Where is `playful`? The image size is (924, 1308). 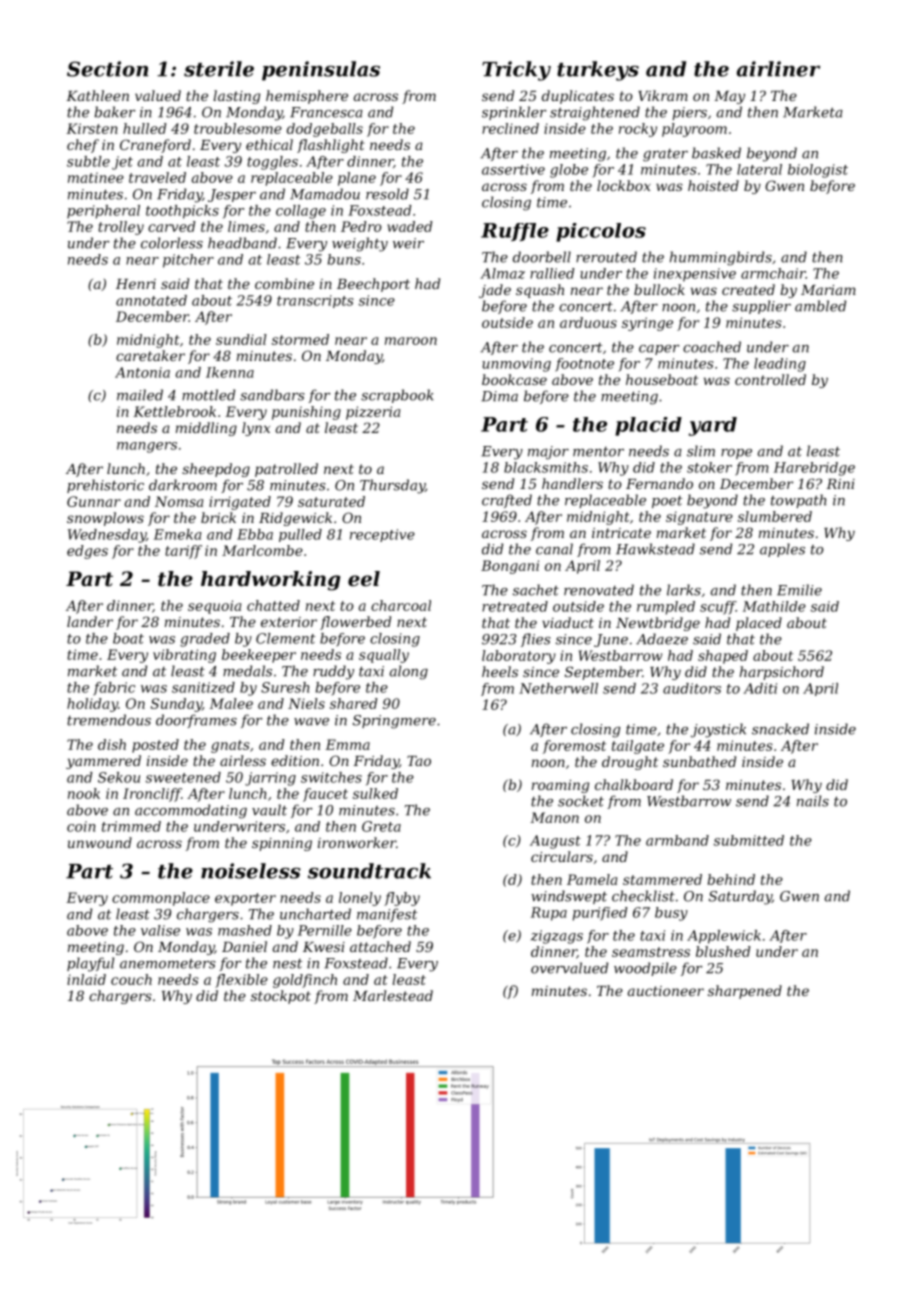
playful is located at coordinates (90, 964).
